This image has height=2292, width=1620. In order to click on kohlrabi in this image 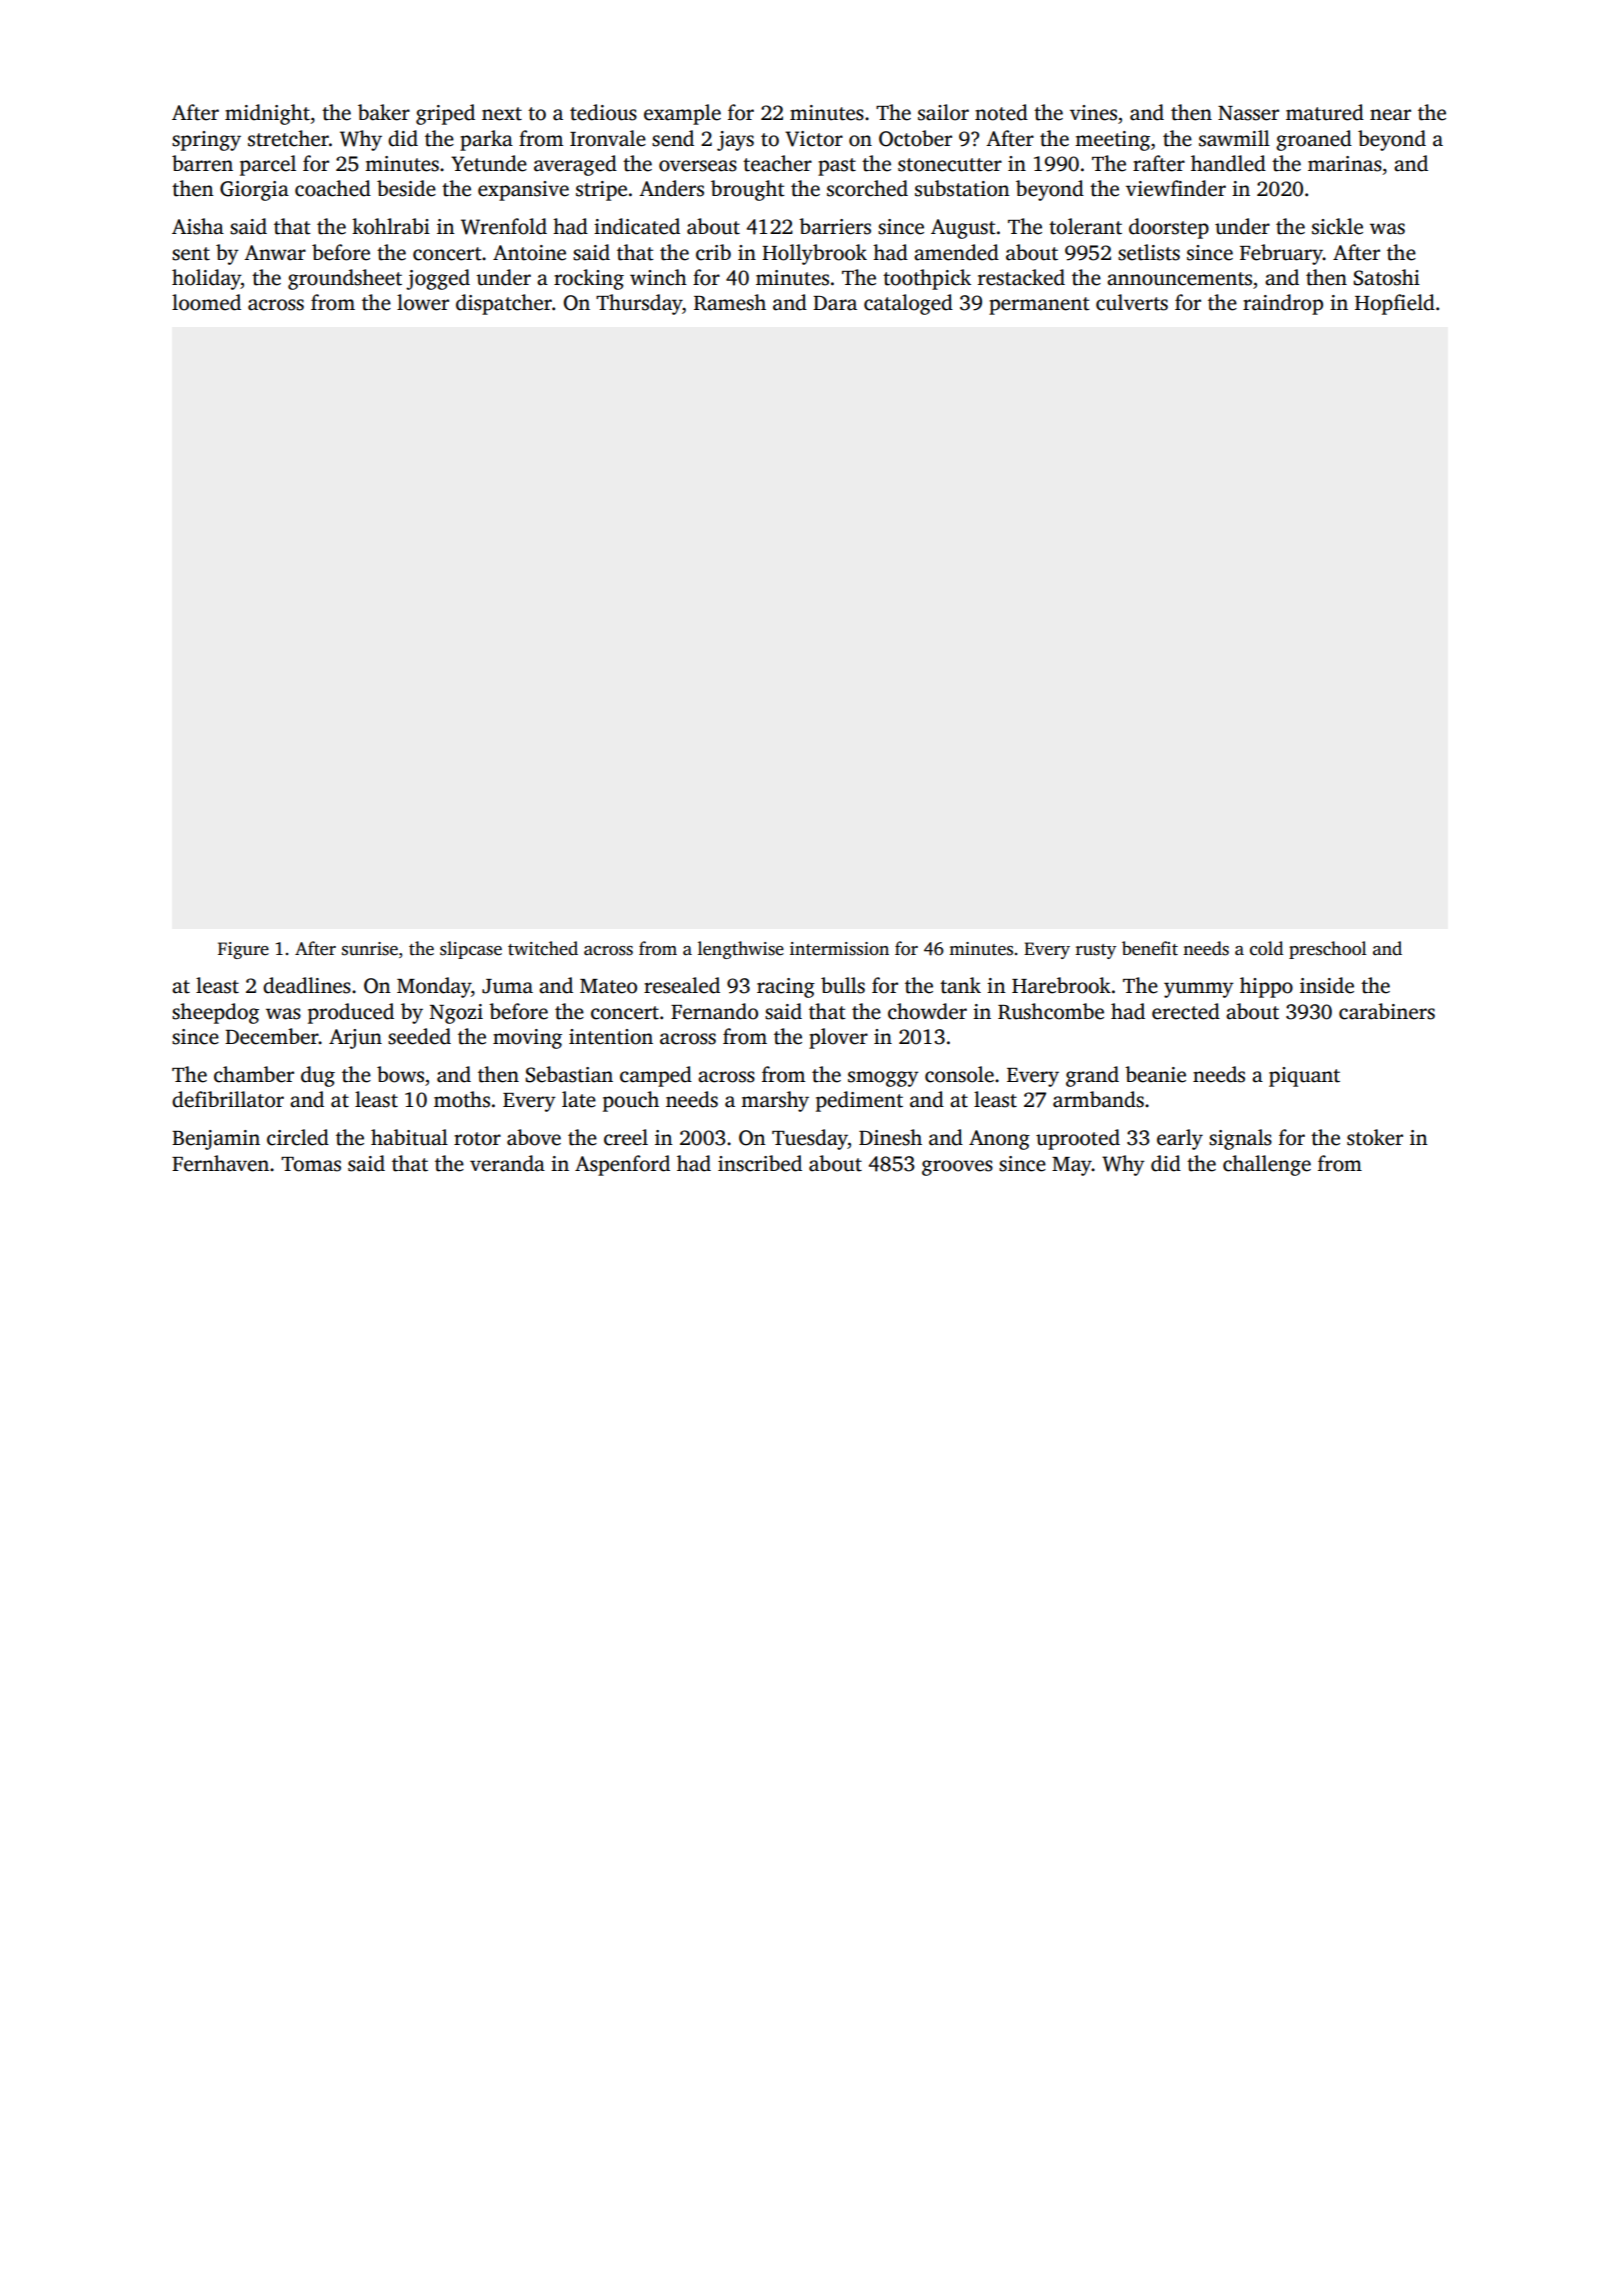, I will do `click(391, 226)`.
